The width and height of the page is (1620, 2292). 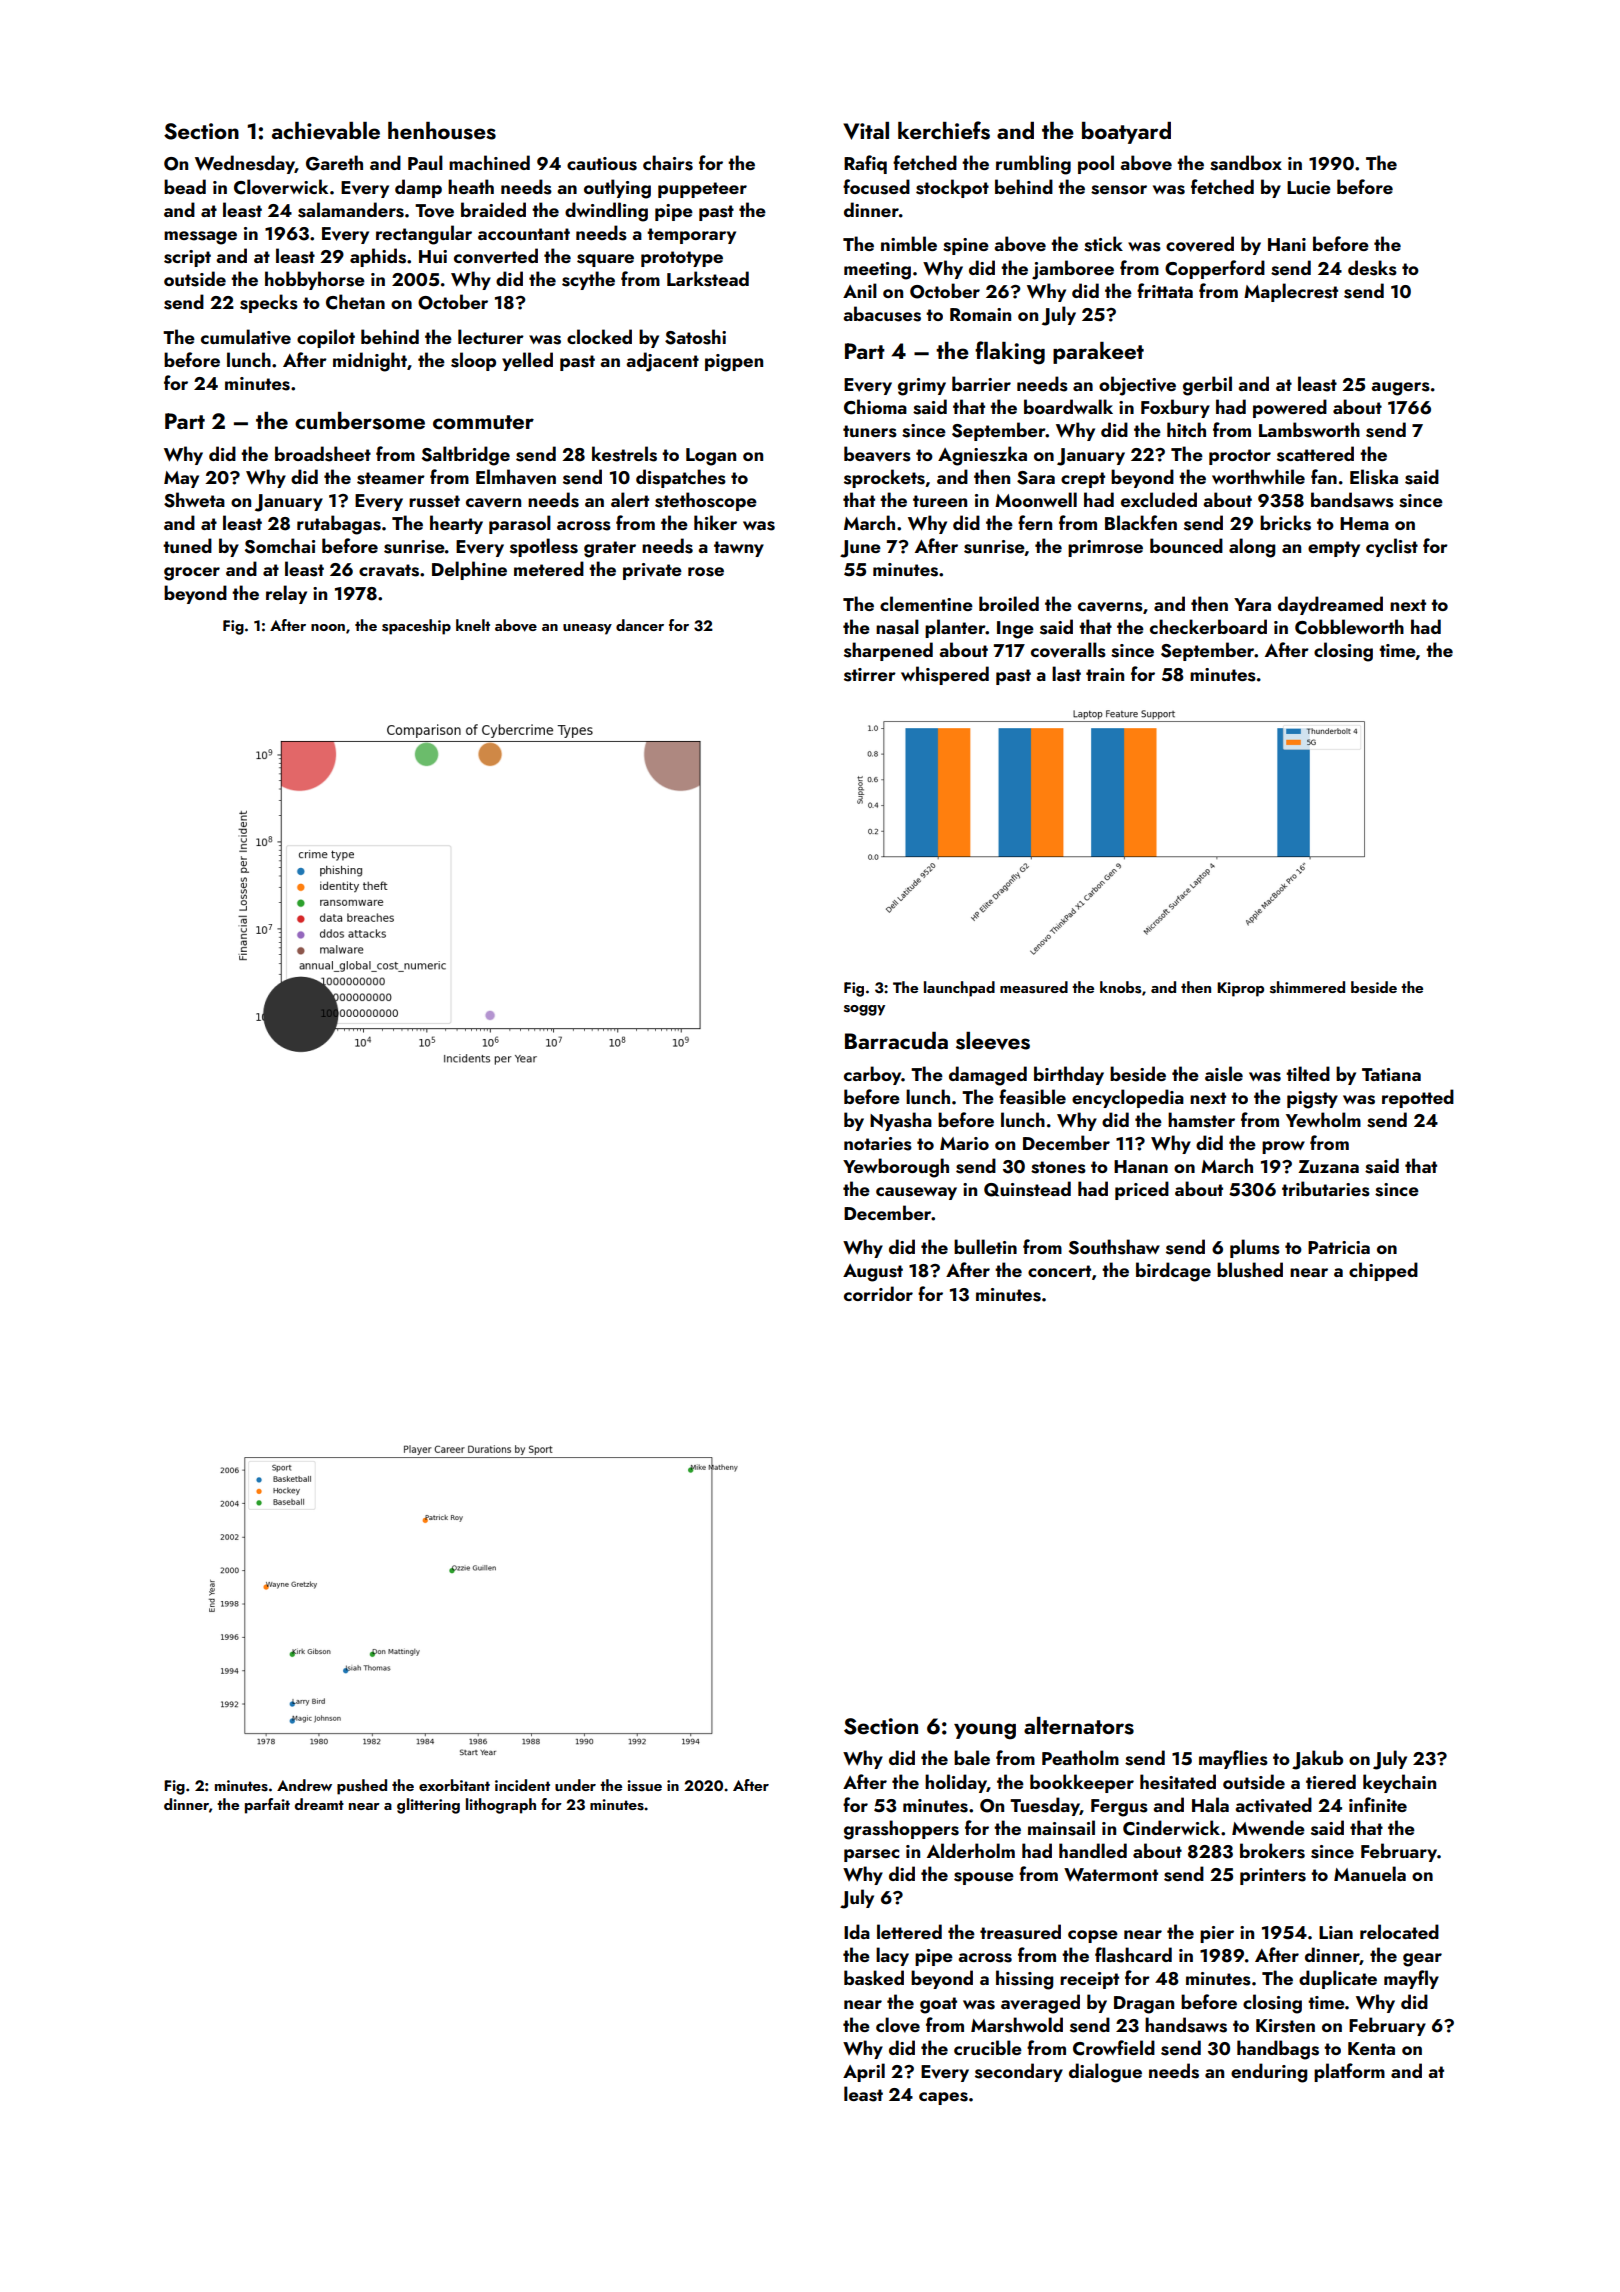 I want to click on parfait, so click(x=267, y=1806).
